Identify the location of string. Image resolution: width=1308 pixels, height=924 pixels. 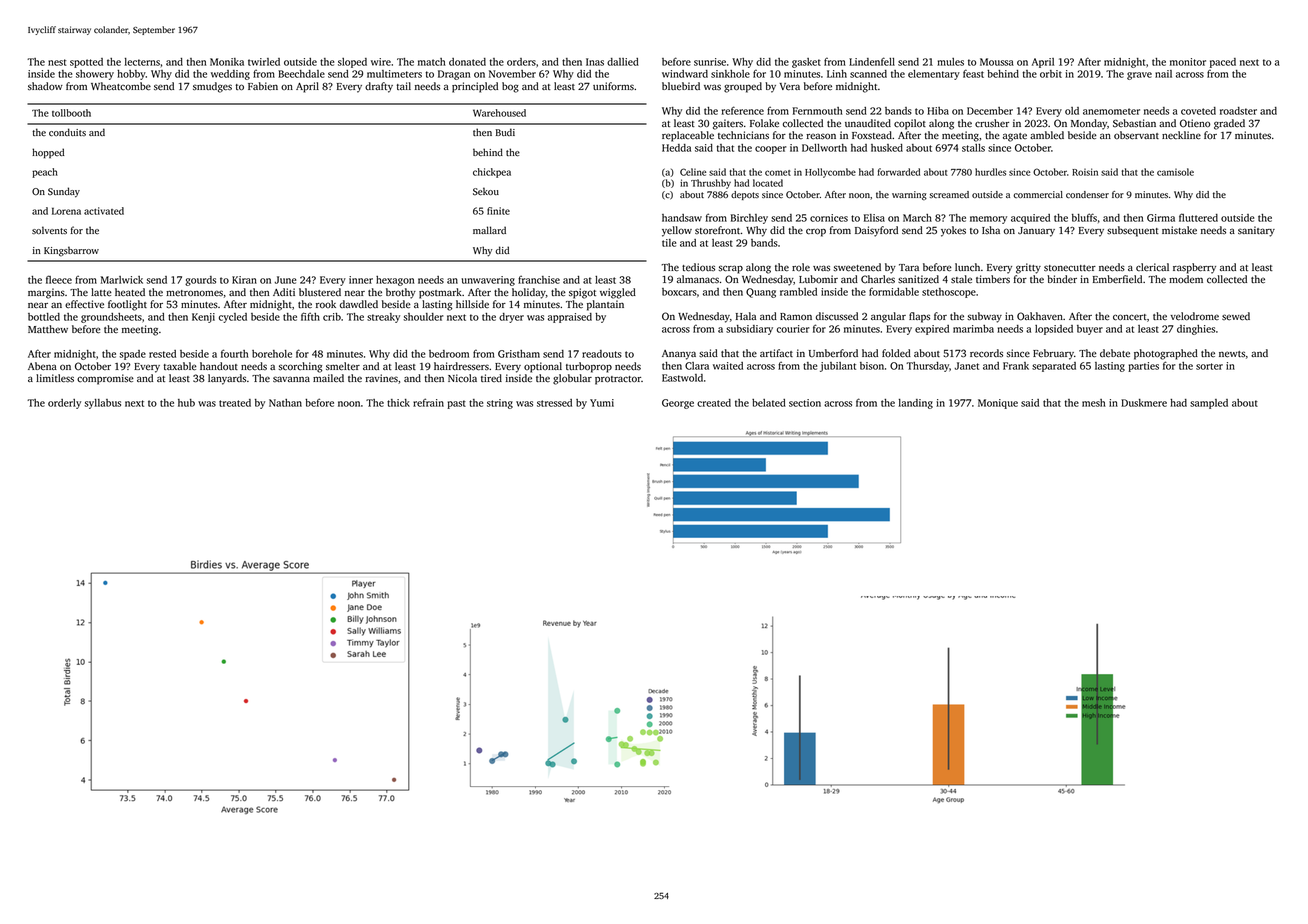
(500, 404).
